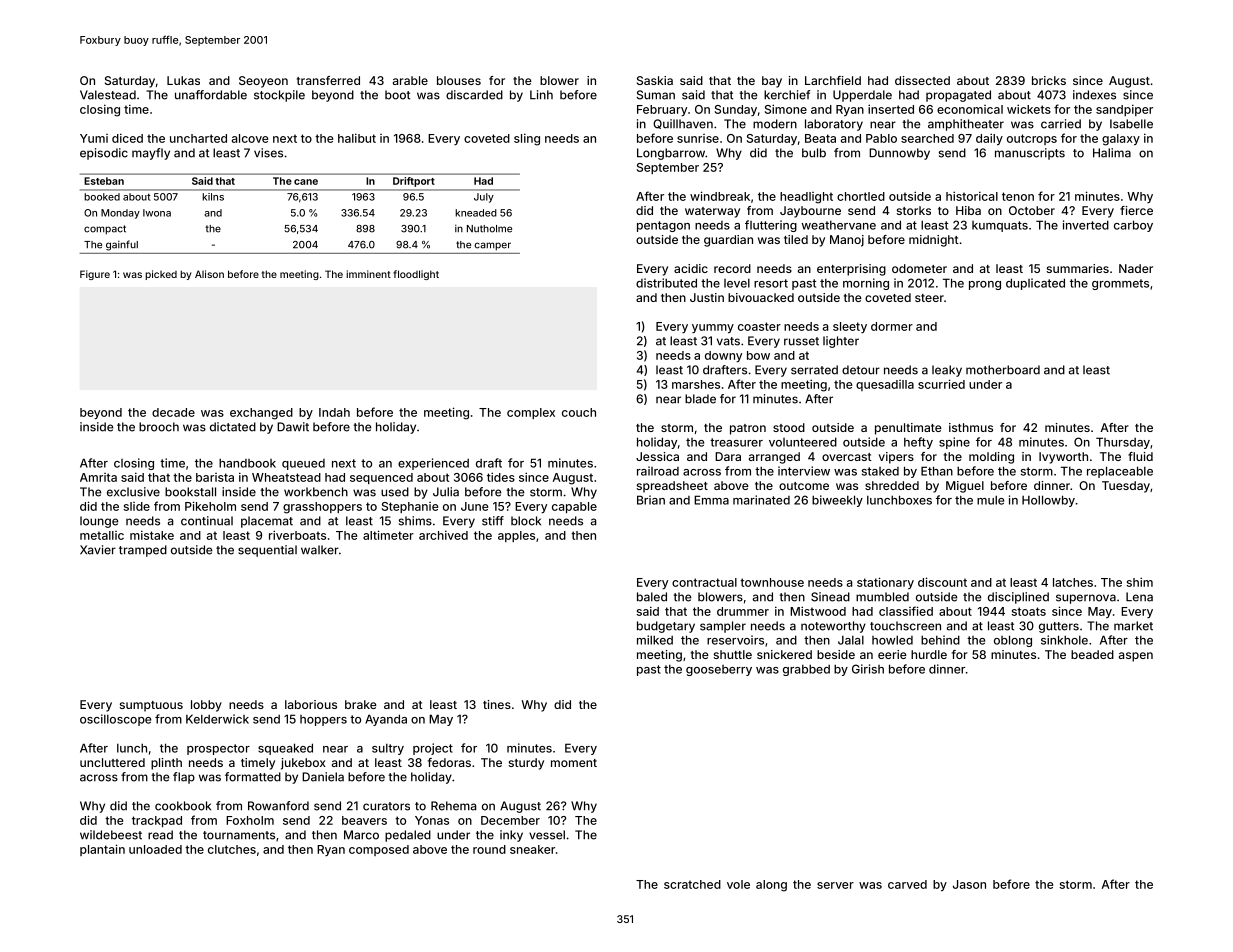 The width and height of the screenshot is (1233, 952). I want to click on discount, so click(942, 582).
